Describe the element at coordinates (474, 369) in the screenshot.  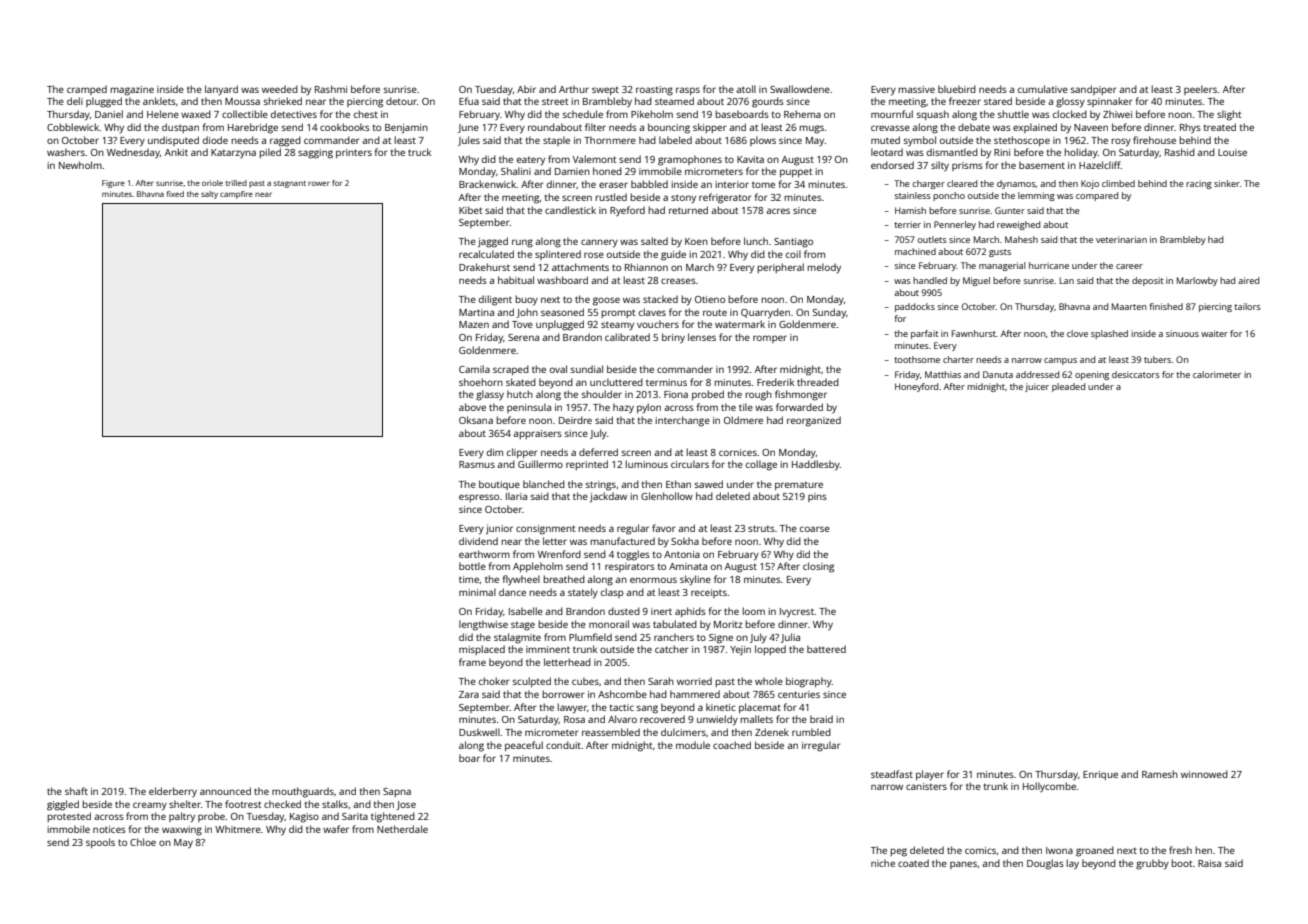
I see `Camila` at that location.
